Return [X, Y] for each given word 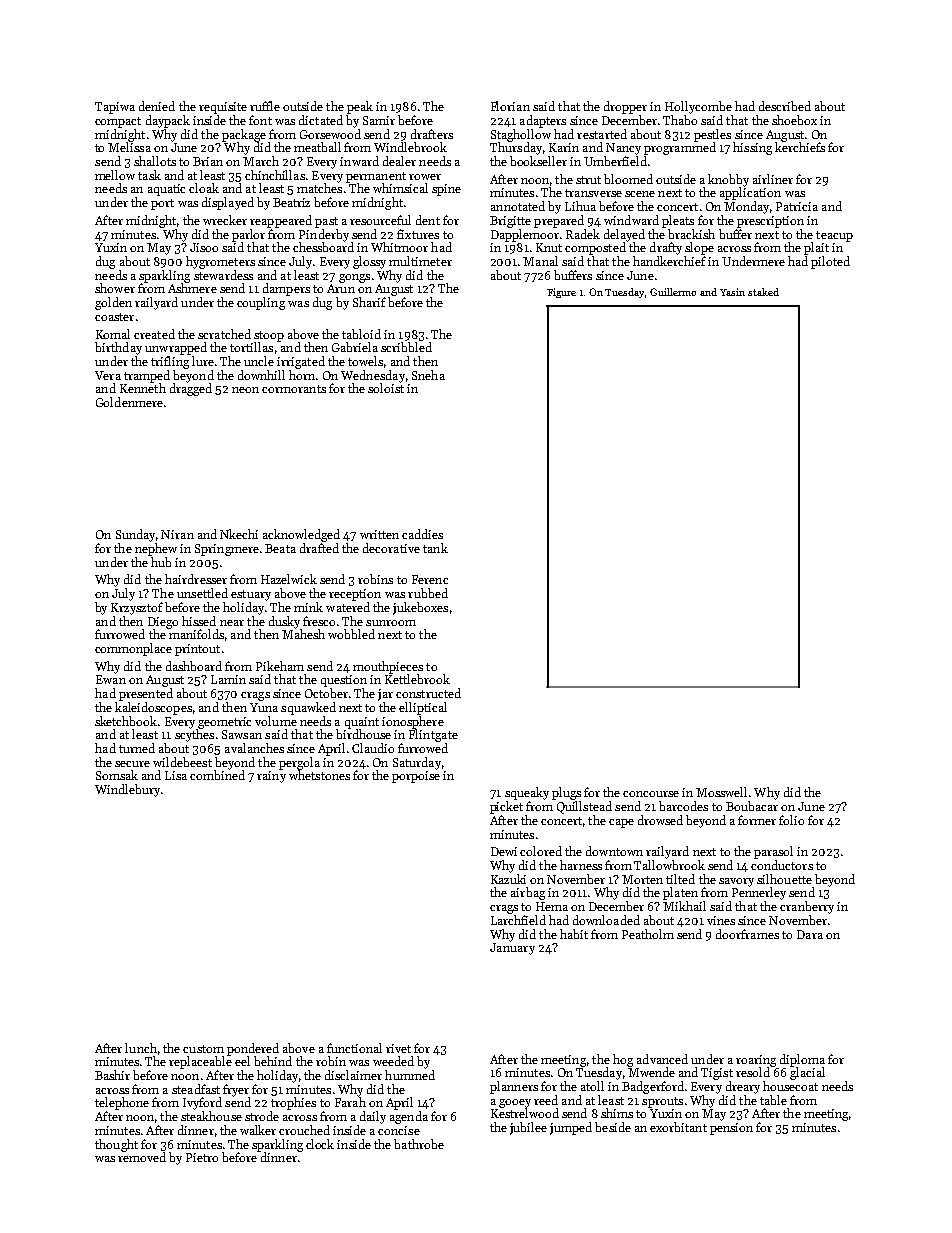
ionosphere [413, 722]
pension [731, 1129]
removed [142, 1157]
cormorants [294, 389]
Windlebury [127, 790]
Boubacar [752, 806]
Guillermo [673, 292]
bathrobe [419, 1144]
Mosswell [721, 792]
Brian [208, 161]
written [379, 534]
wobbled [351, 634]
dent [428, 220]
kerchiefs [800, 147]
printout [197, 650]
